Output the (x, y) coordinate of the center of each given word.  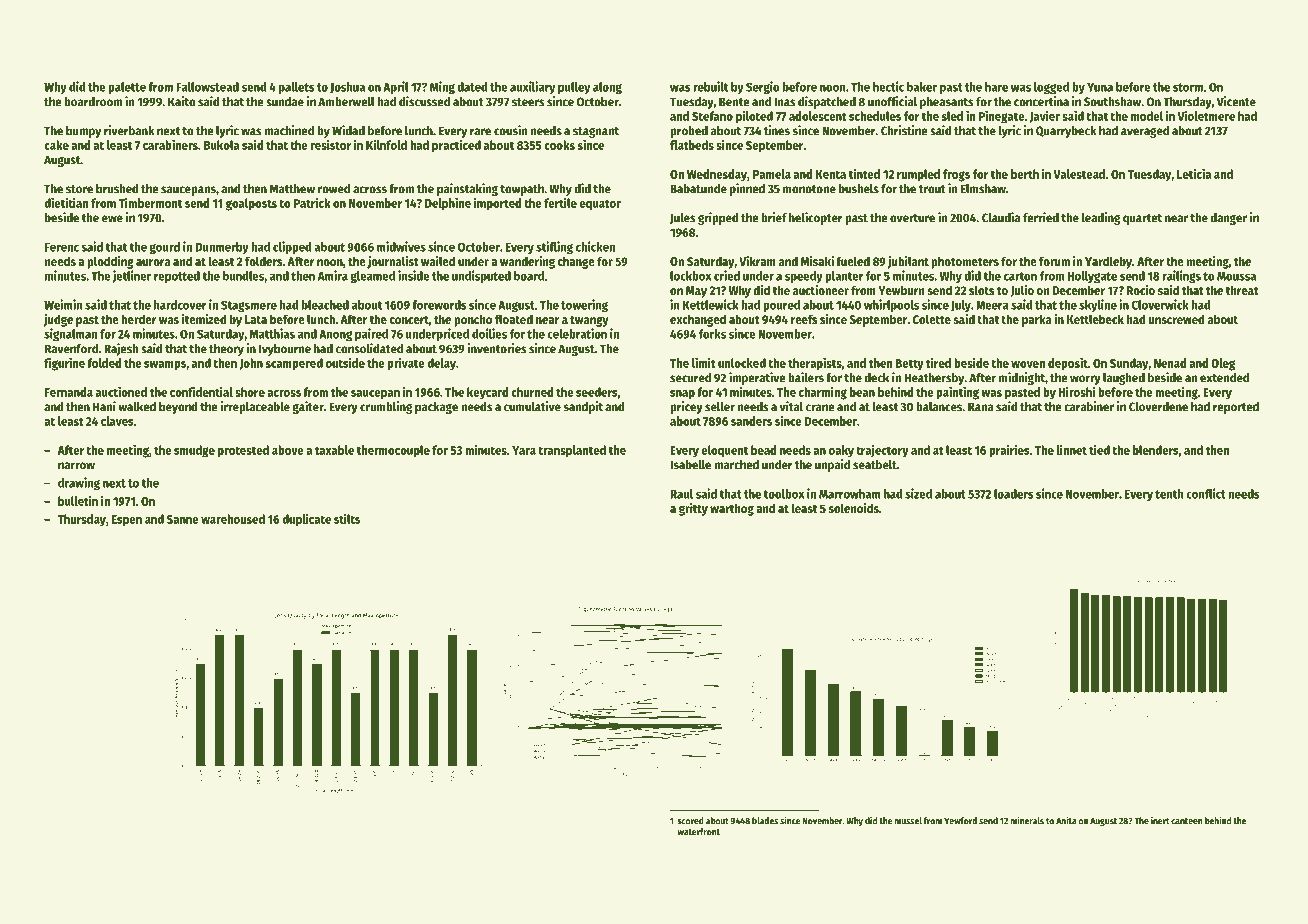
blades (765, 821)
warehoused (233, 519)
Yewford (960, 821)
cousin (511, 130)
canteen (1187, 821)
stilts (347, 518)
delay (441, 364)
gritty (693, 509)
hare (996, 87)
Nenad (1170, 363)
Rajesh (121, 349)
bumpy (83, 132)
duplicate (306, 520)
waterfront (698, 832)
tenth (1169, 494)
